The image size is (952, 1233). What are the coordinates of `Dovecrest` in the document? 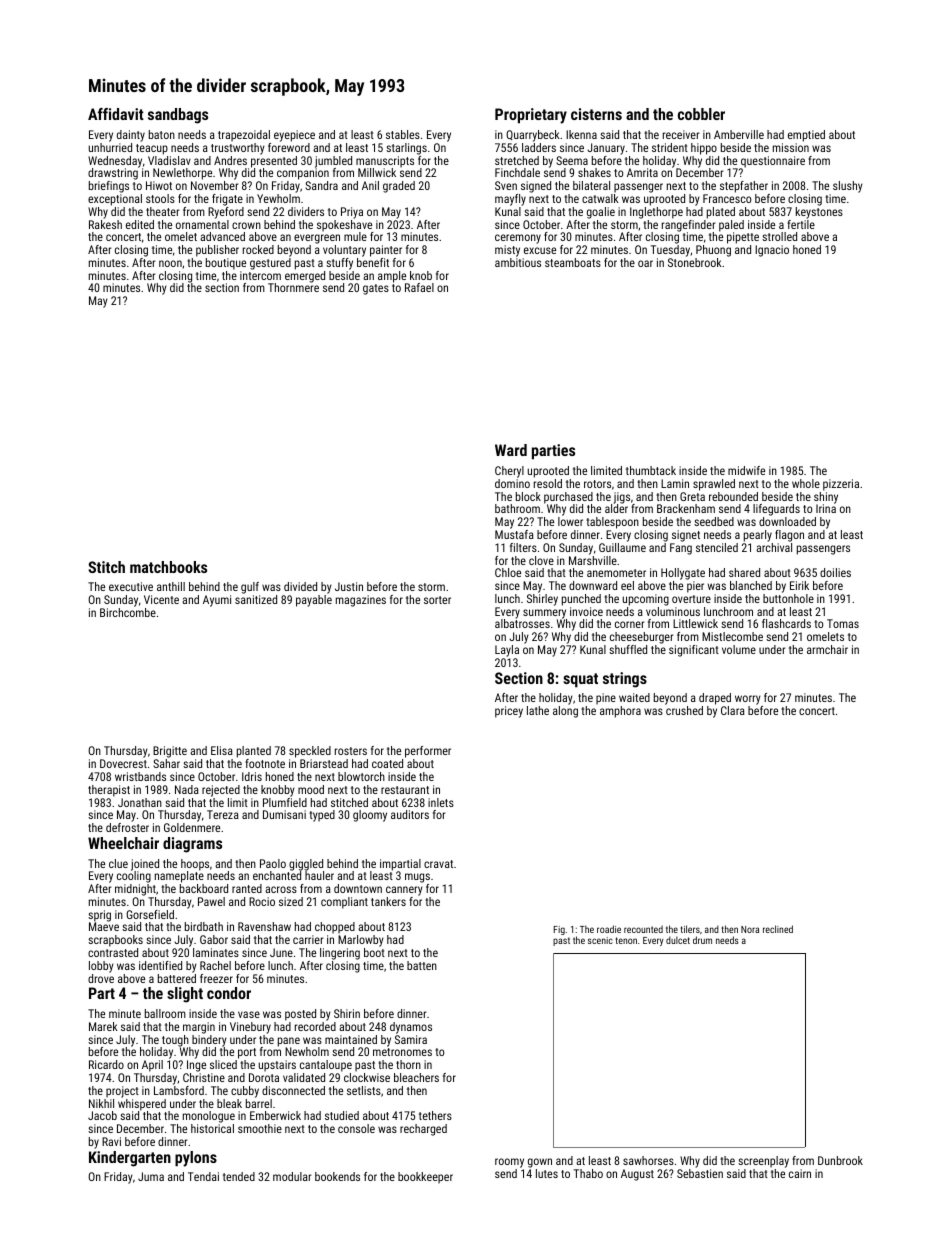 It's located at (123, 763).
